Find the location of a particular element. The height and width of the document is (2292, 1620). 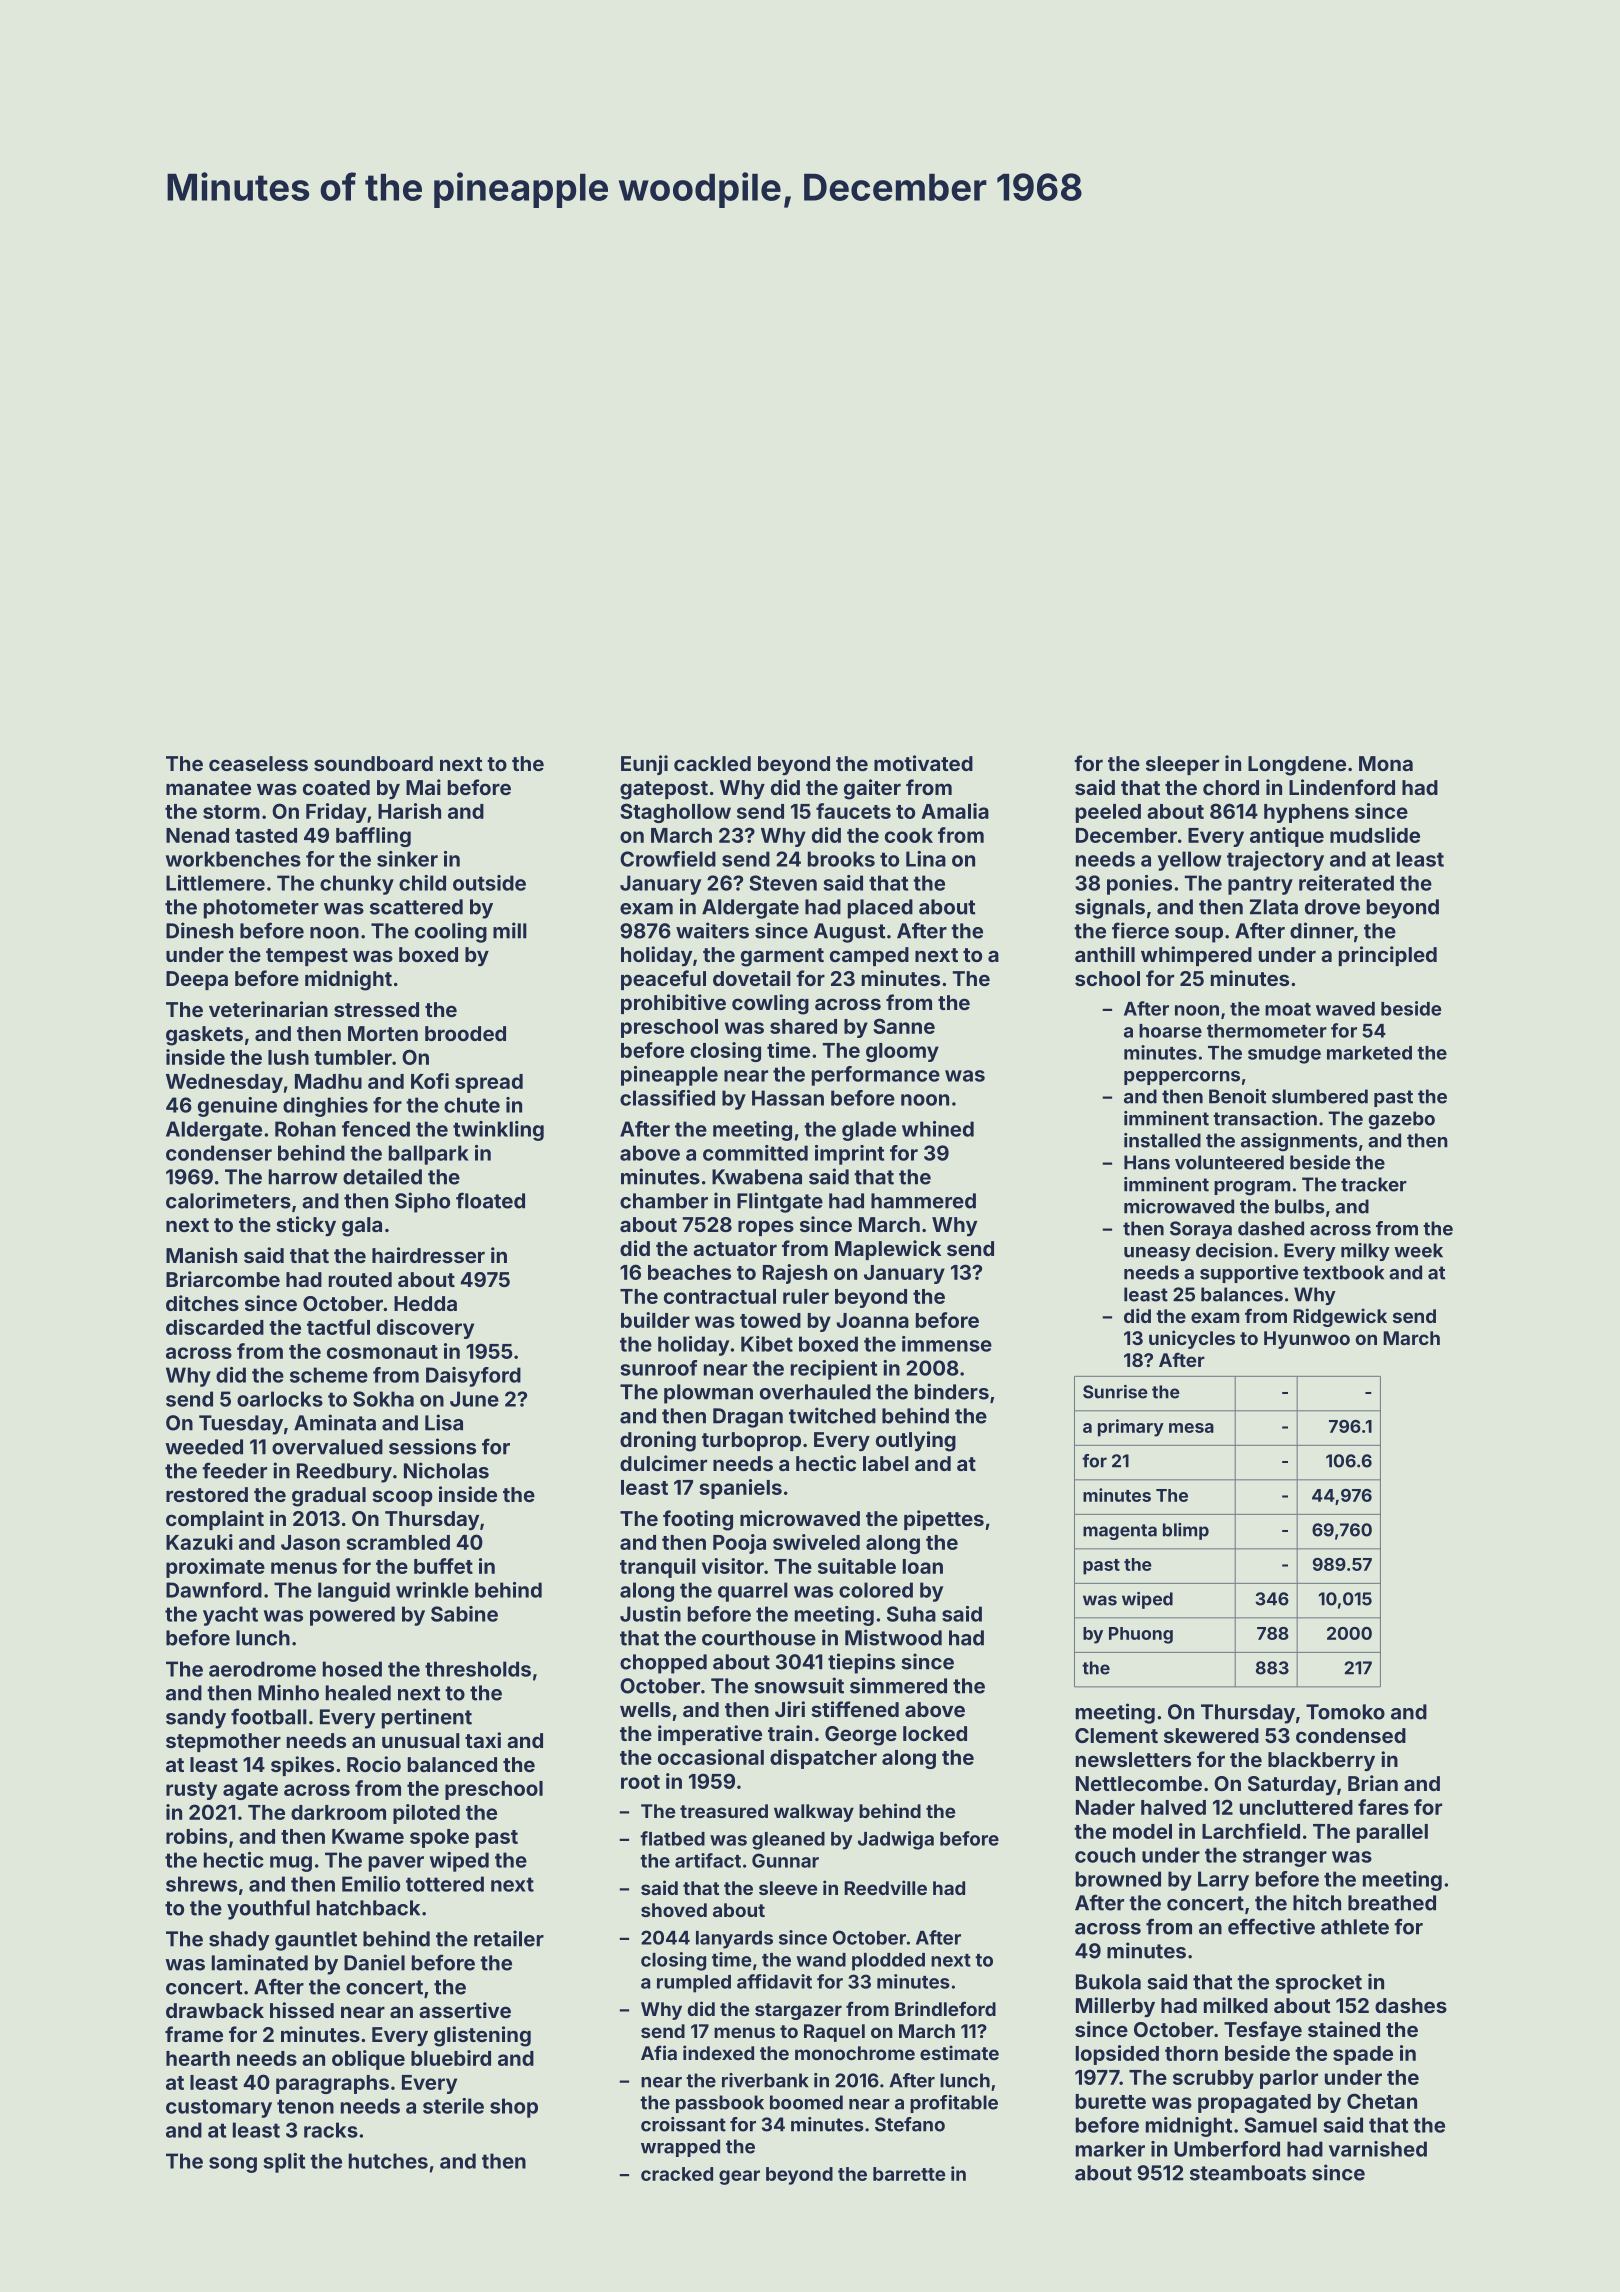

Jason is located at coordinates (310, 1542).
